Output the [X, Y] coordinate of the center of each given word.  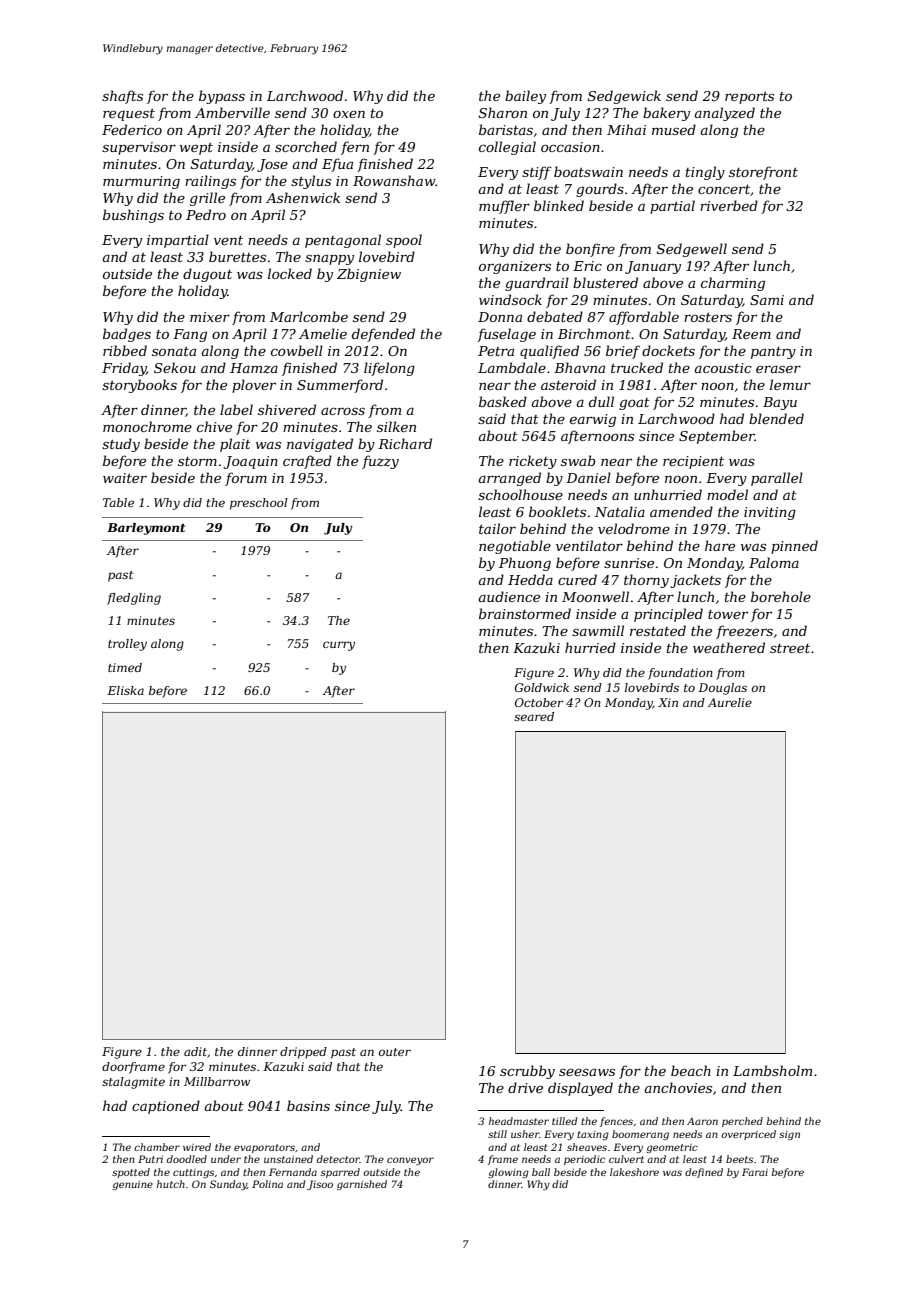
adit [195, 1051]
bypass [222, 97]
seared [534, 716]
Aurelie [730, 702]
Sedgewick [624, 97]
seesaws [587, 1072]
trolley [127, 645]
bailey [525, 97]
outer [395, 1052]
